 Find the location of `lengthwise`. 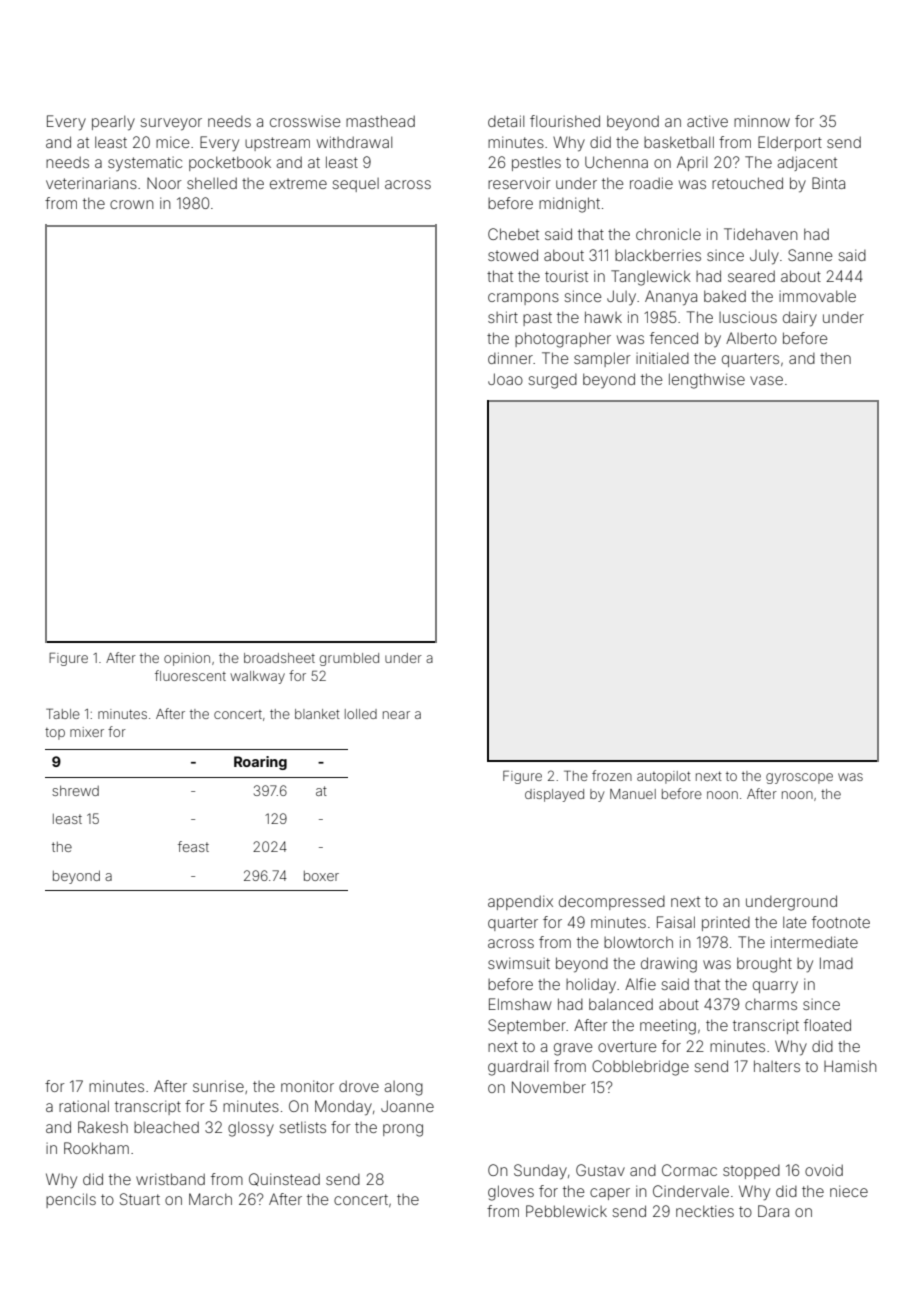

lengthwise is located at coordinates (707, 381).
